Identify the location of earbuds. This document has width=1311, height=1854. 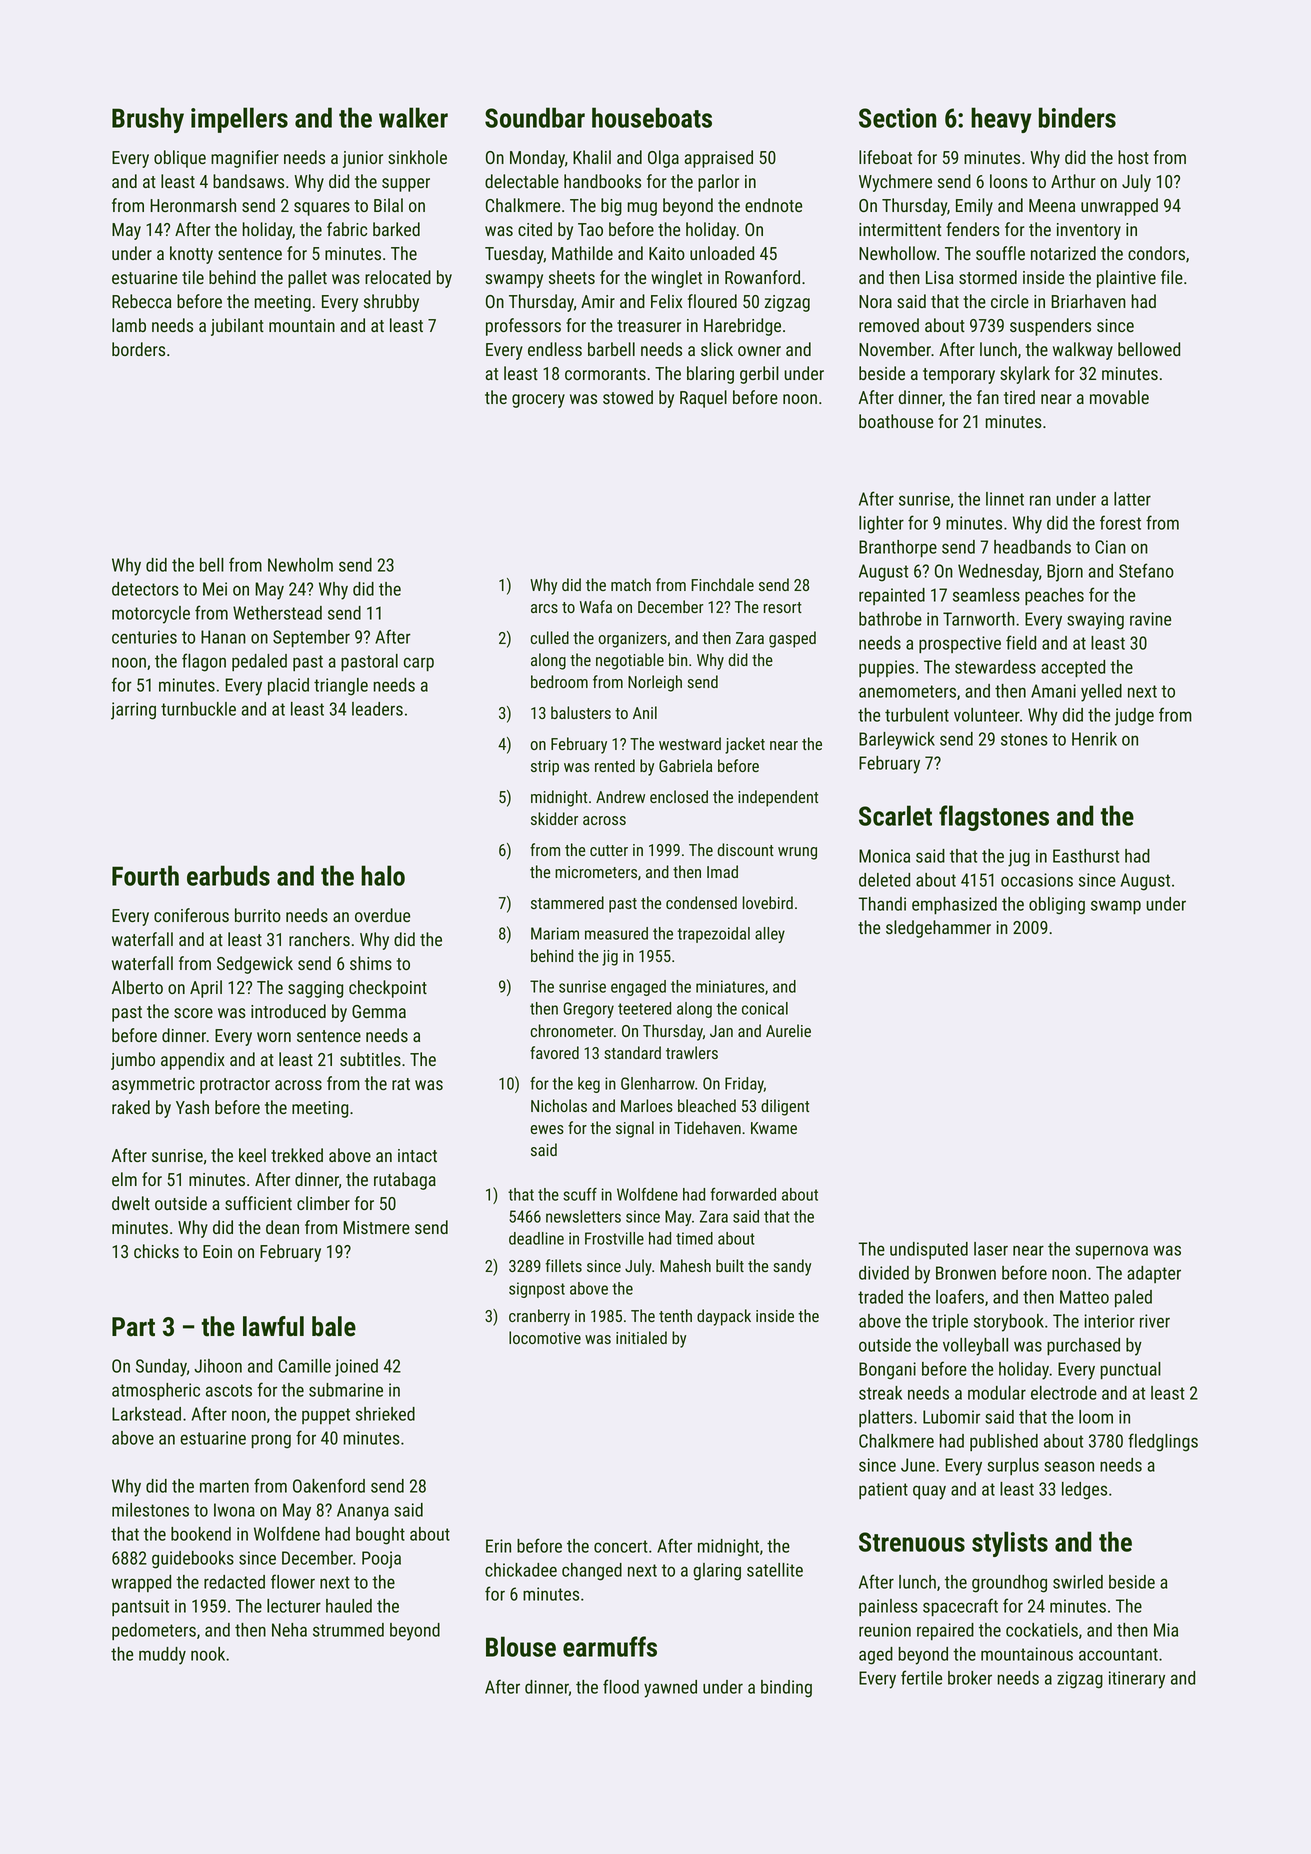
(228, 875).
